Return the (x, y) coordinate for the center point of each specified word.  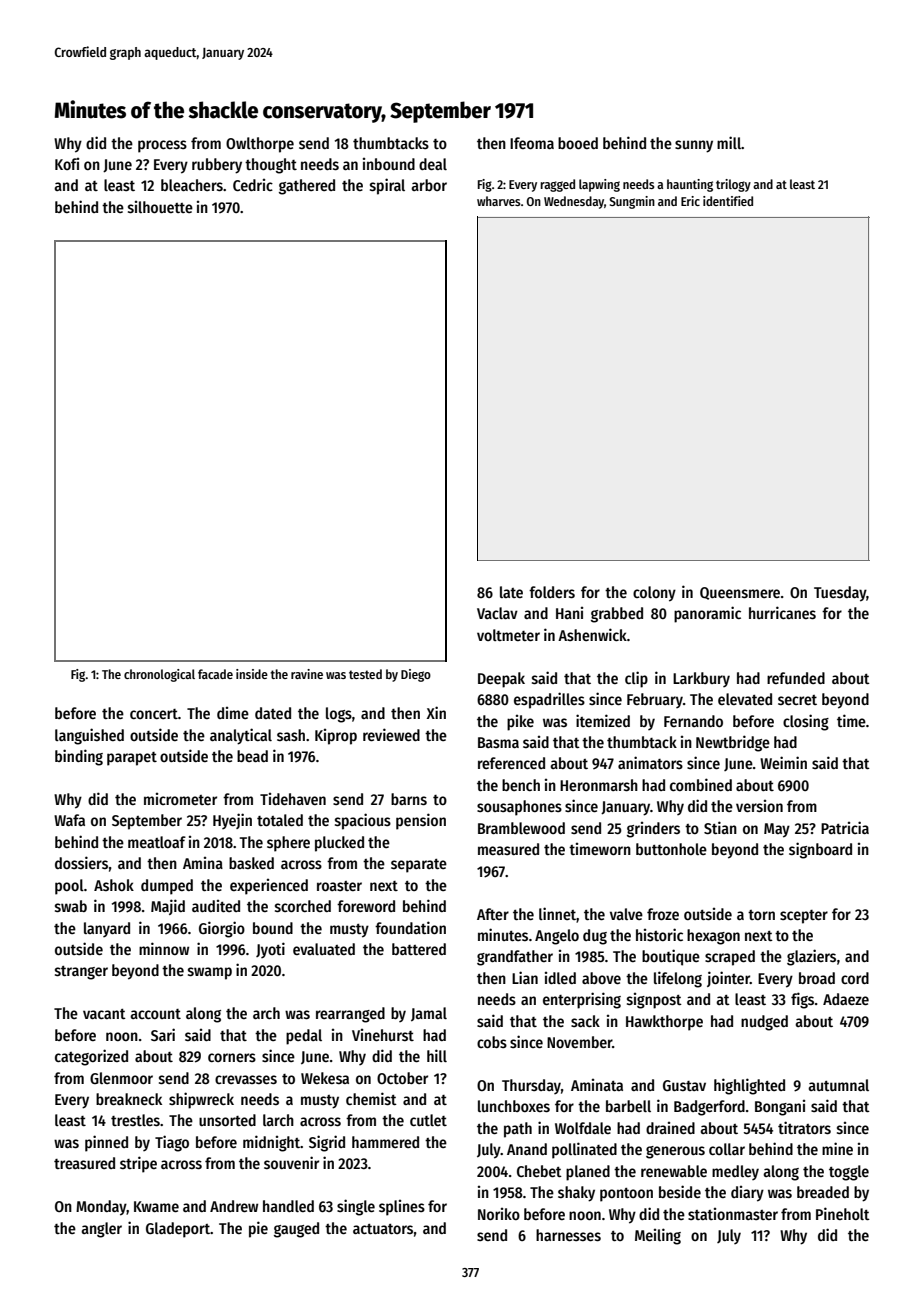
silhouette (160, 207)
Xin (436, 712)
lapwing (599, 185)
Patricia (845, 827)
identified (728, 201)
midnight (271, 1143)
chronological (159, 675)
